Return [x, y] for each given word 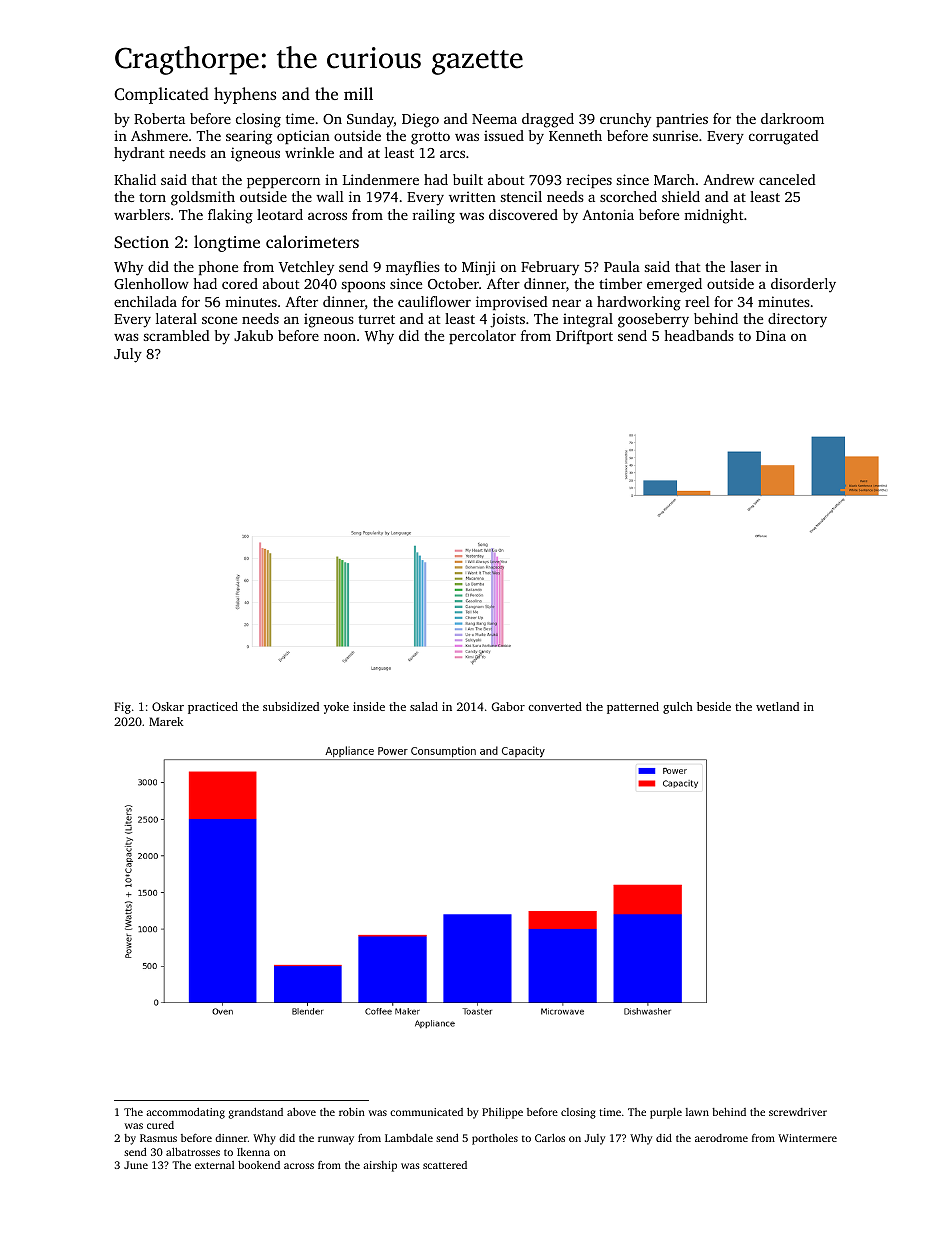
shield [681, 196]
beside [714, 706]
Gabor [508, 706]
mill [358, 93]
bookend [259, 1165]
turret [376, 319]
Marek [166, 721]
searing [249, 137]
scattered [445, 1165]
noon [340, 337]
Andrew [728, 179]
